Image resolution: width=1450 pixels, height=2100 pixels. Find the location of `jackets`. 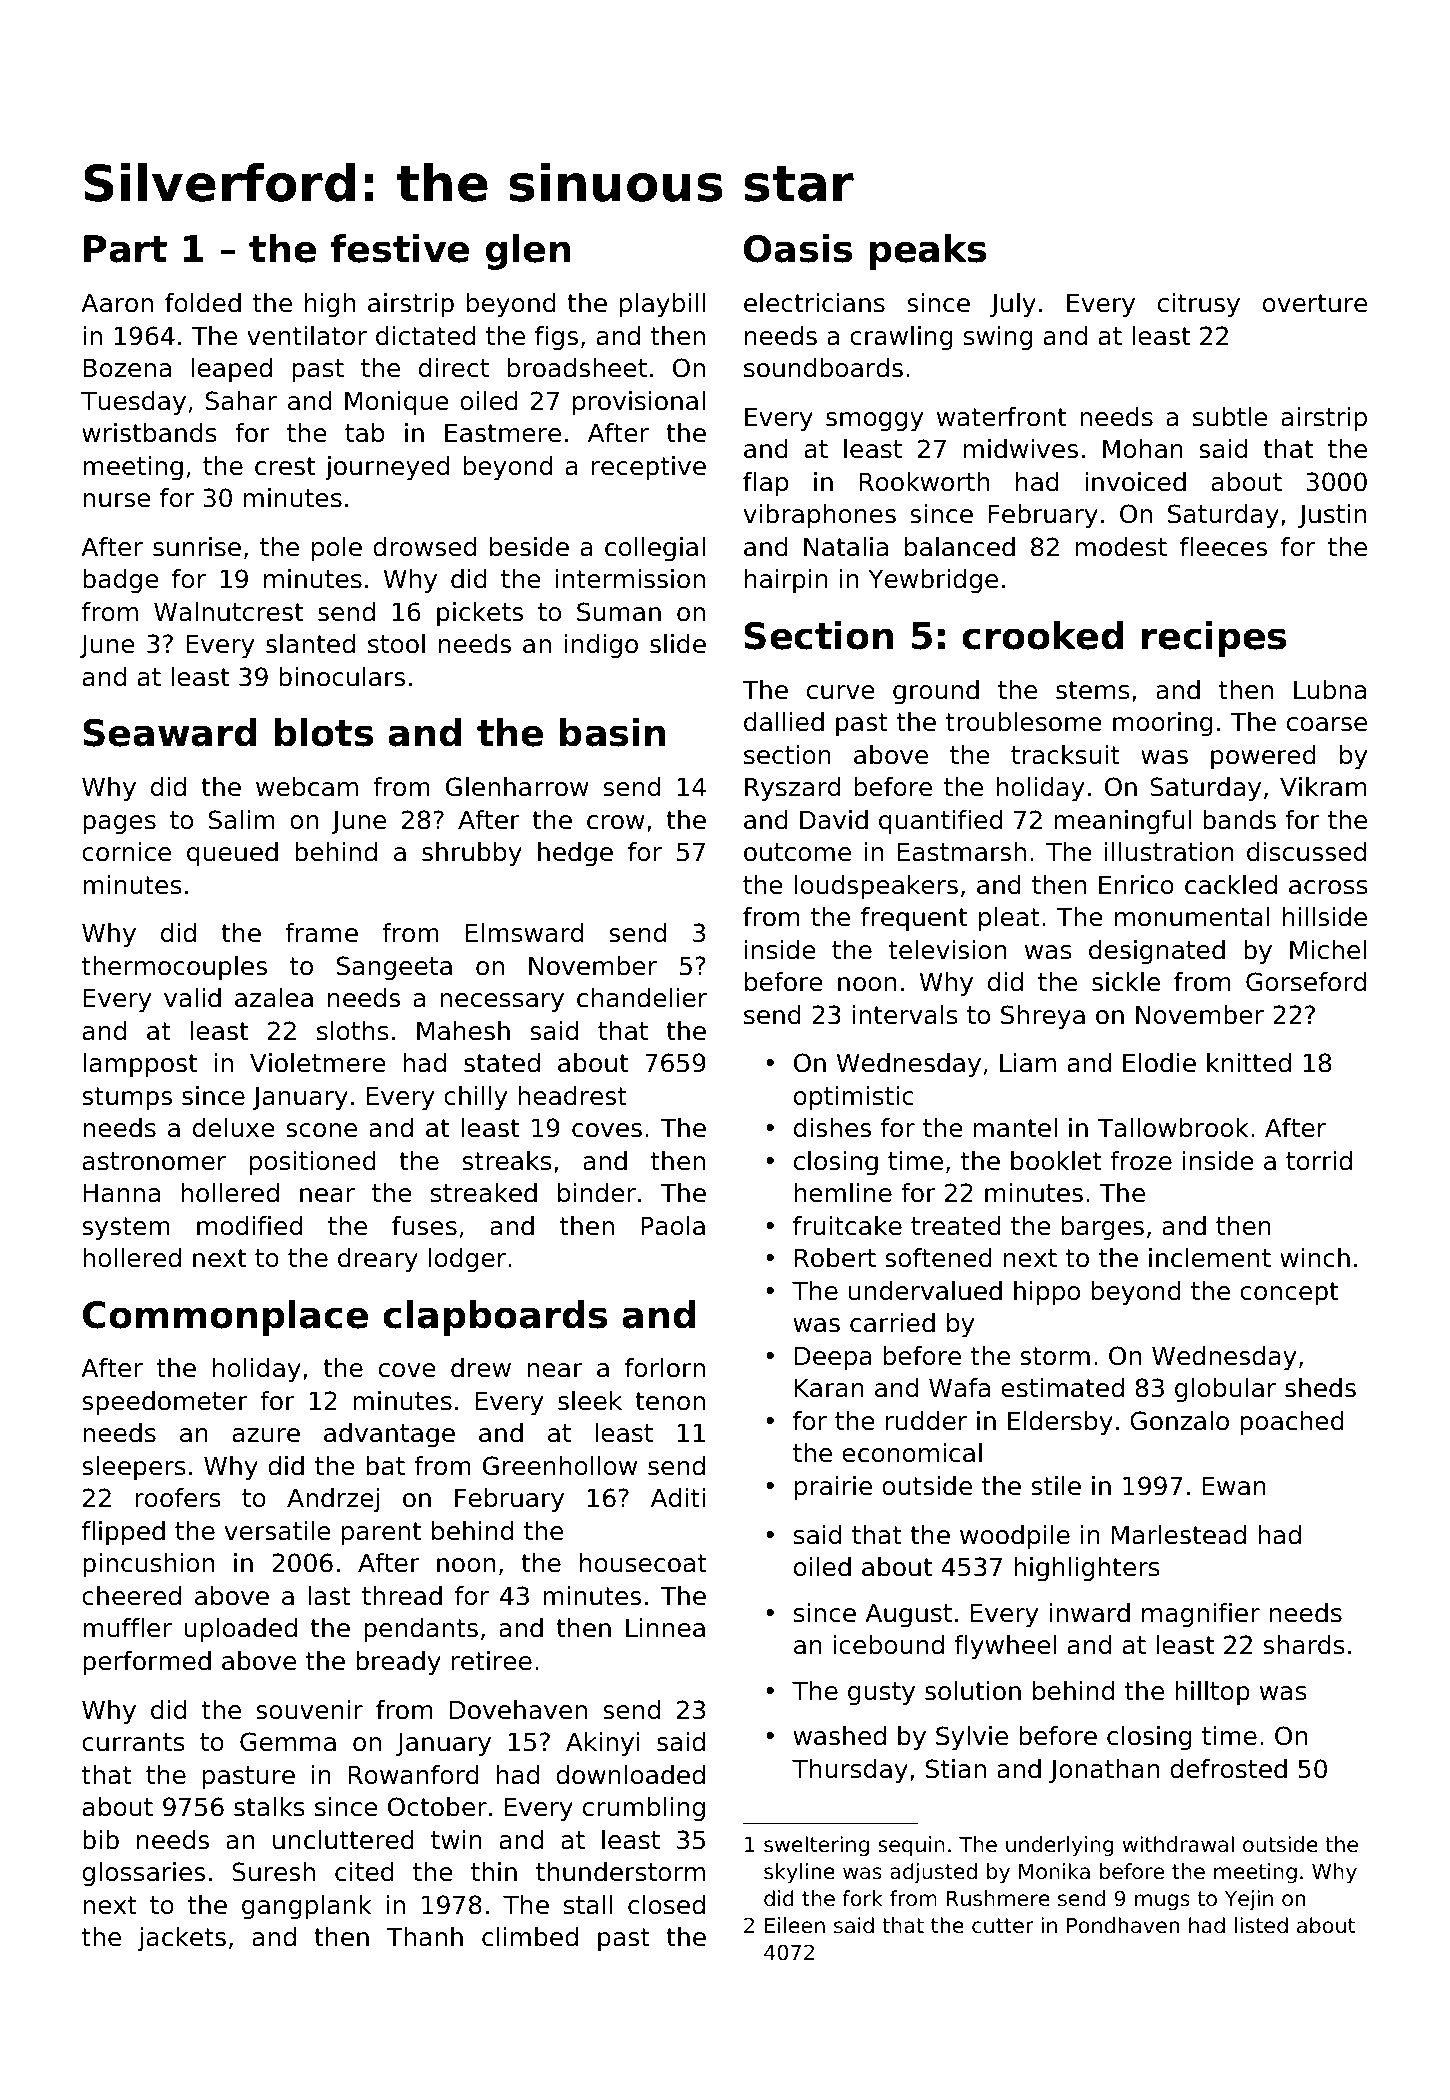

jackets is located at coordinates (182, 1939).
